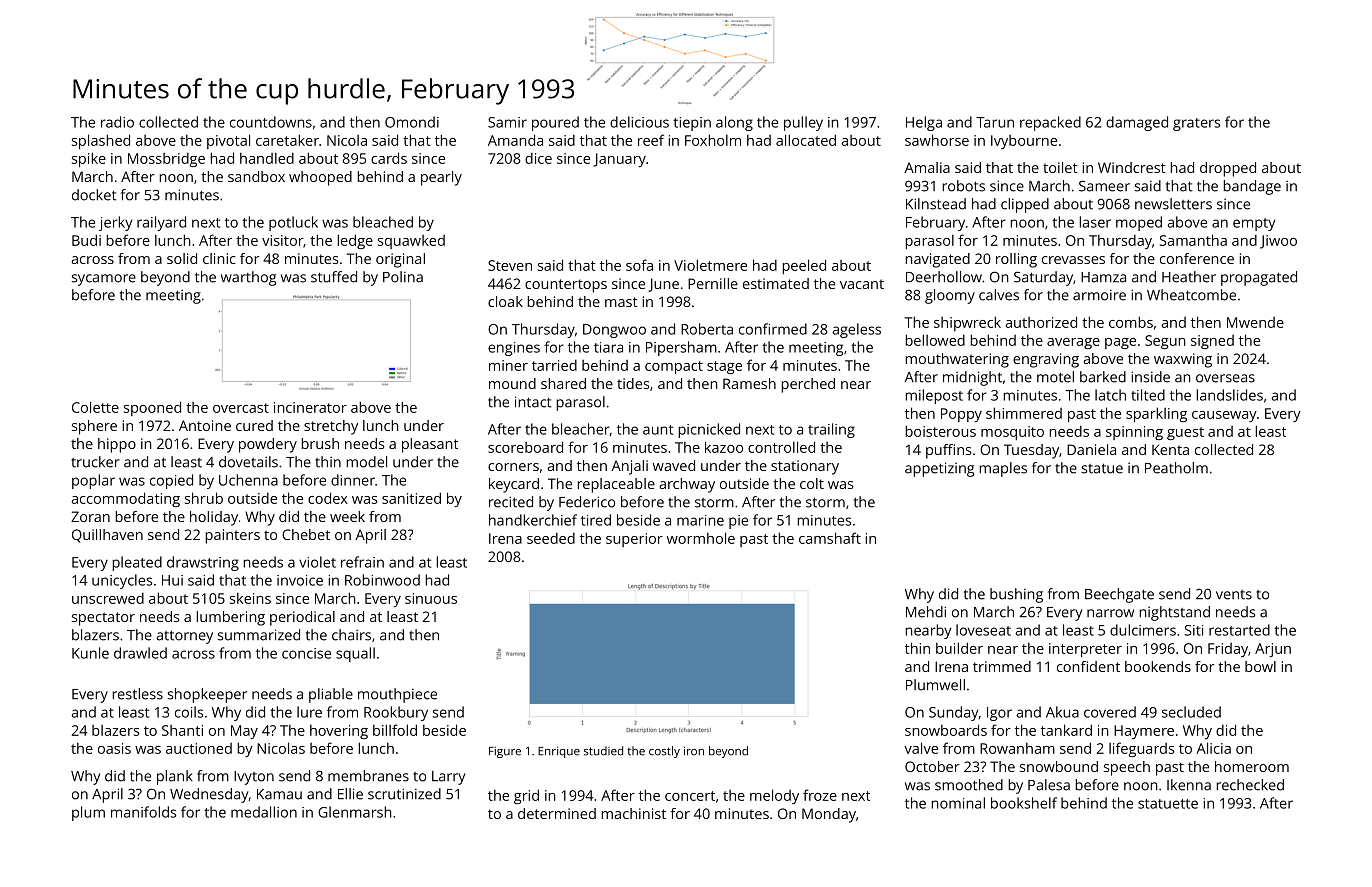  What do you see at coordinates (1085, 650) in the screenshot?
I see `interpreter` at bounding box center [1085, 650].
